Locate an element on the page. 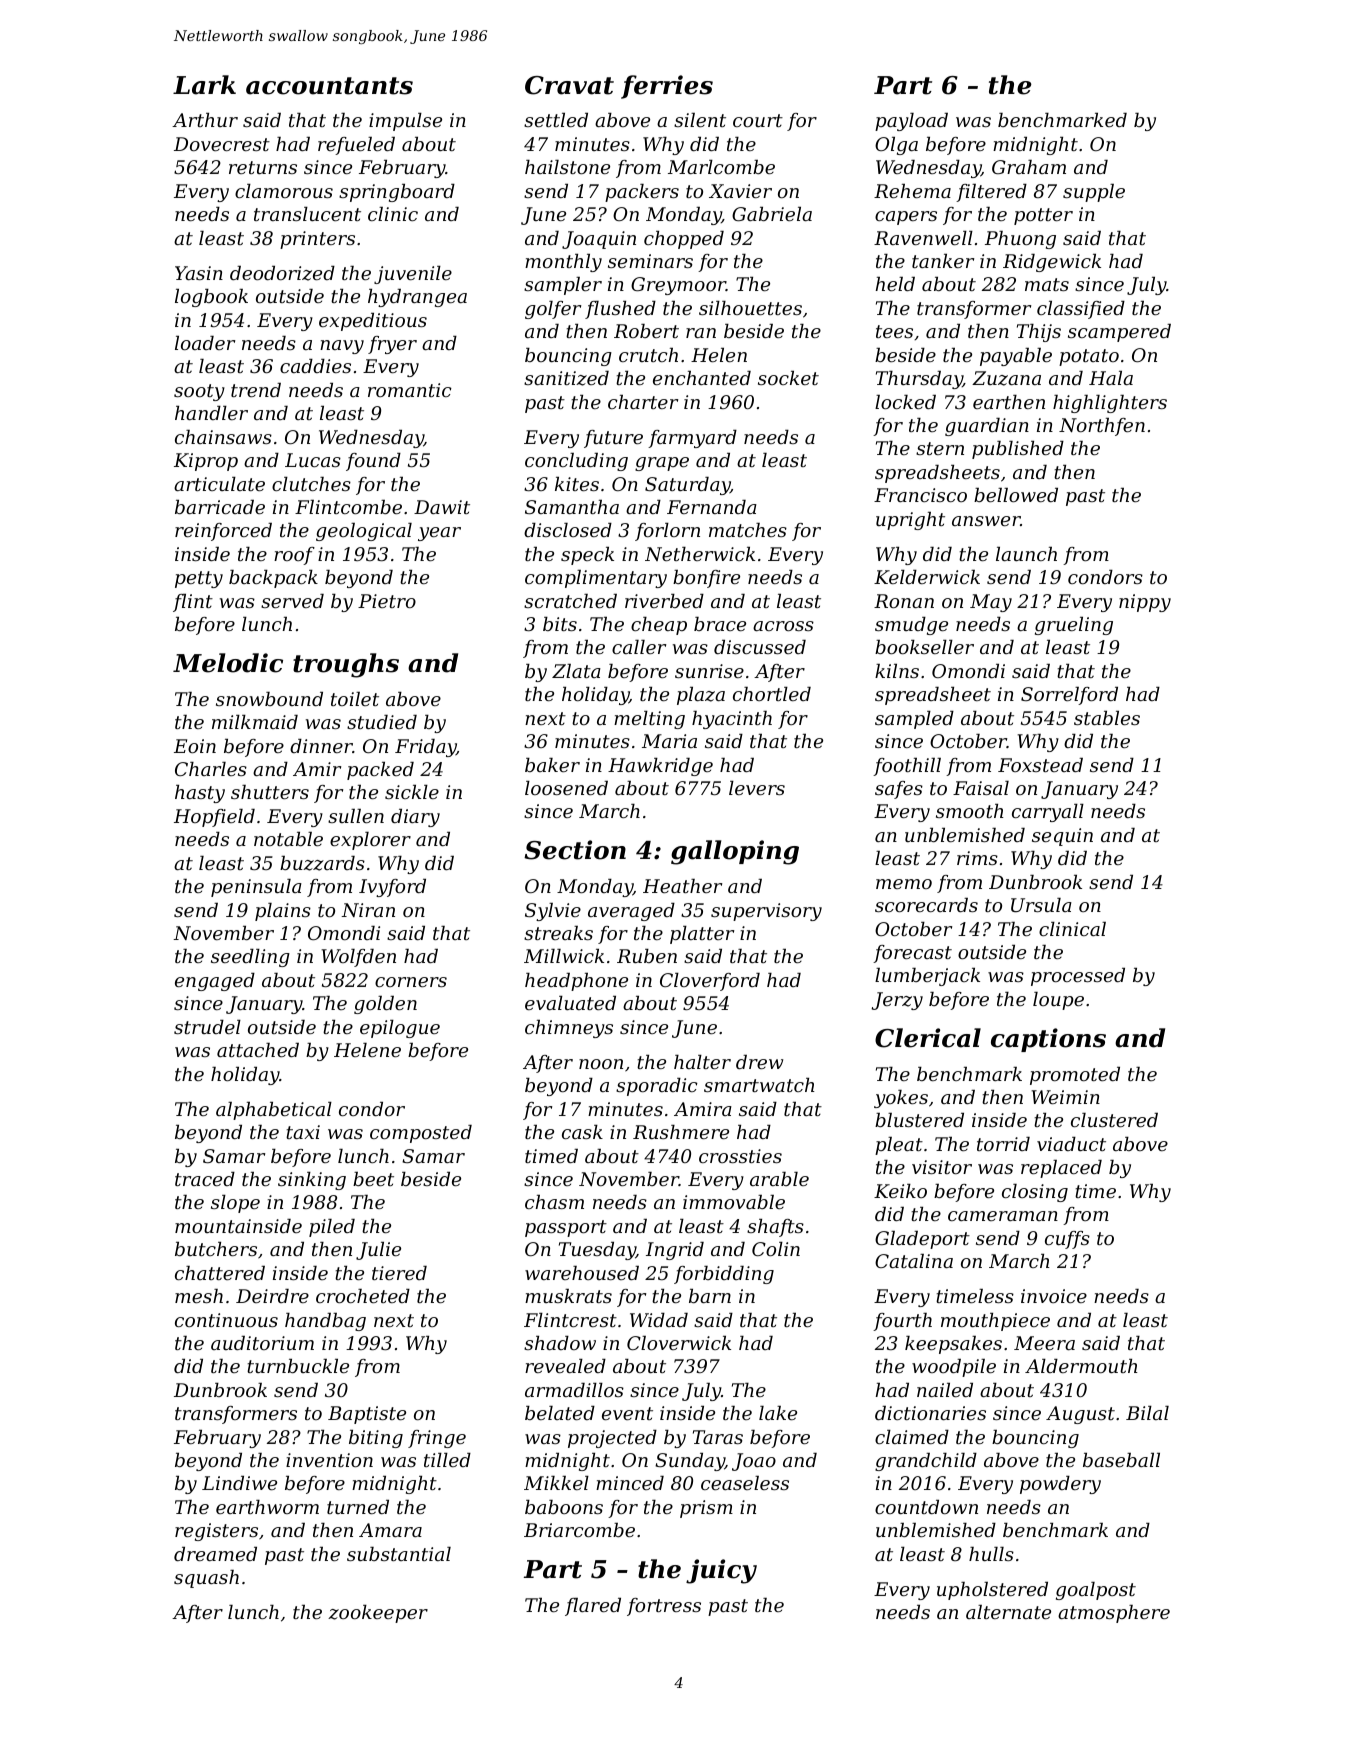 Image resolution: width=1349 pixels, height=1746 pixels. smooth is located at coordinates (970, 811).
